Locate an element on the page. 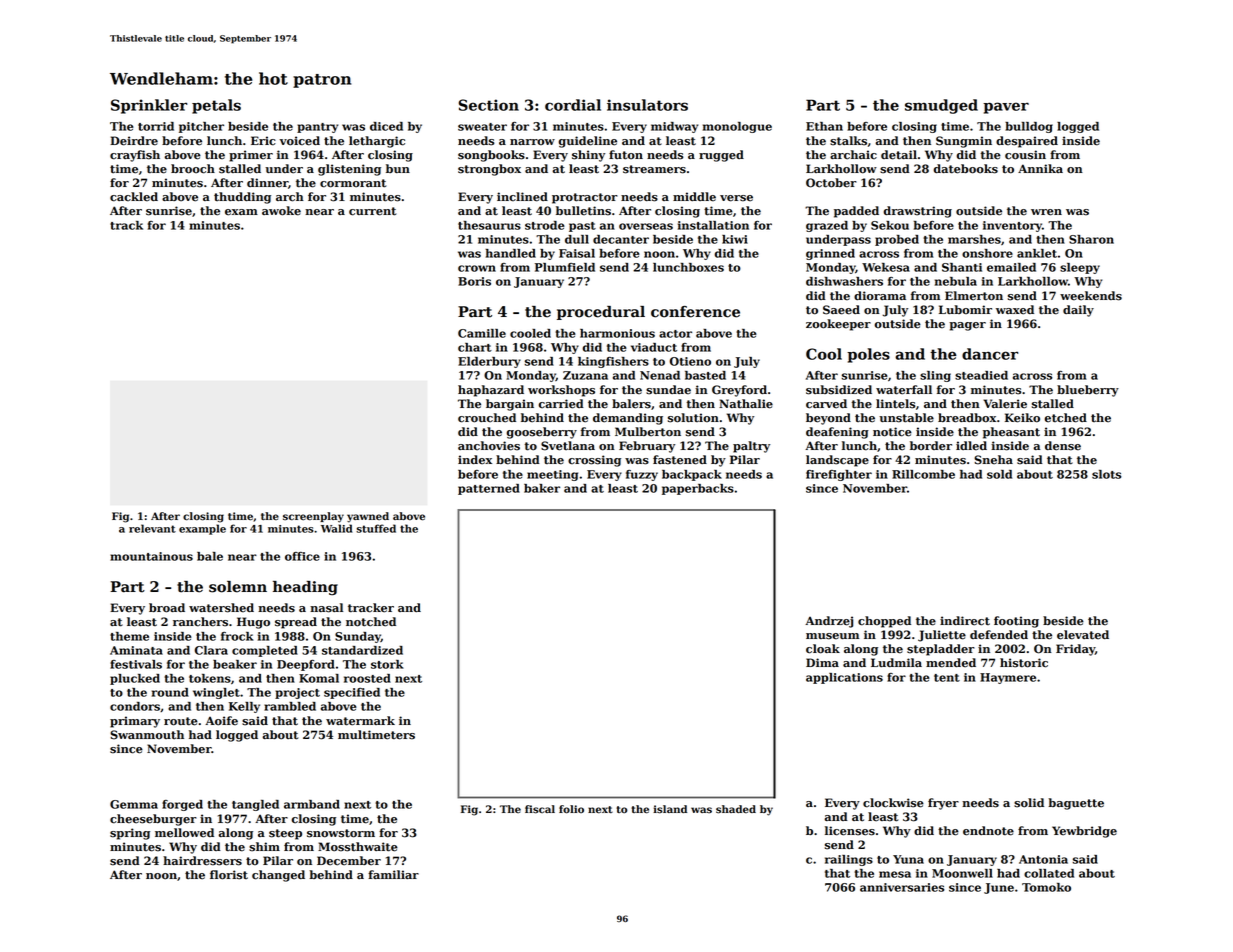 The width and height of the page is (1233, 952). paver is located at coordinates (1006, 108).
